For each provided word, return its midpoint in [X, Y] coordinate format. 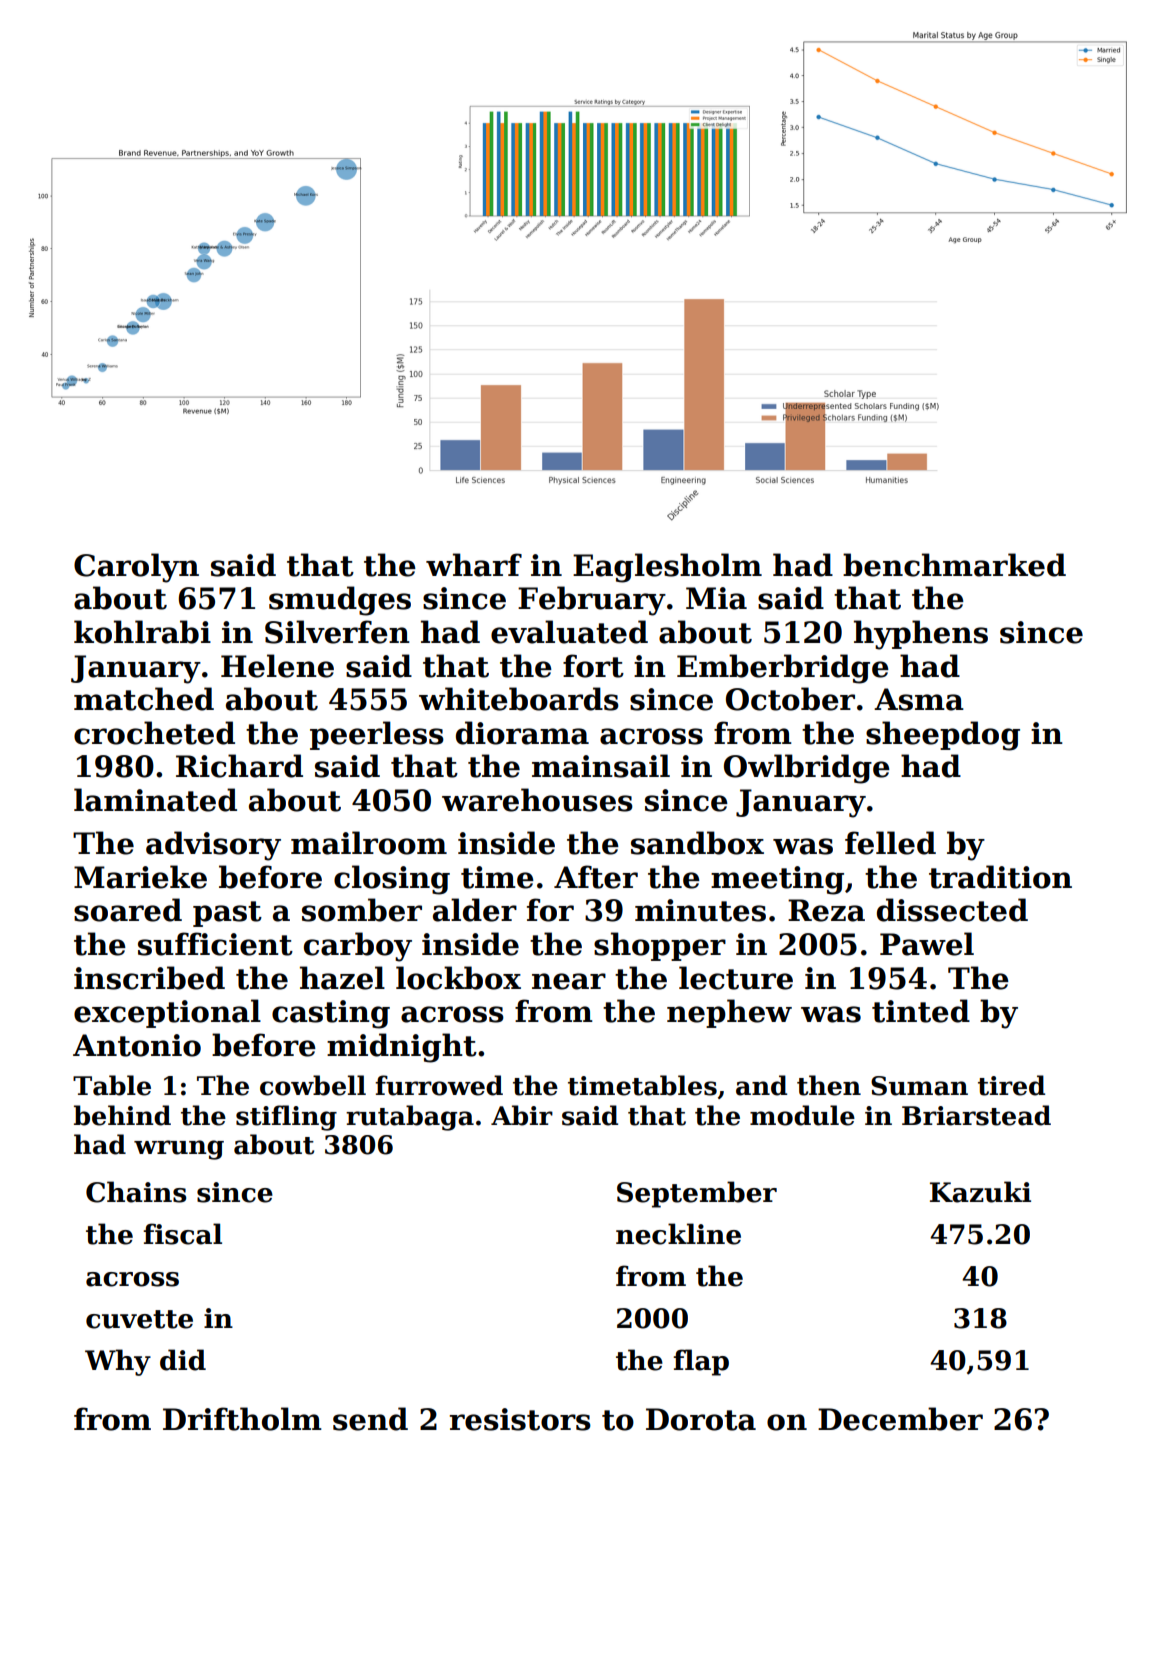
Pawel [927, 944]
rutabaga [410, 1118]
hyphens [921, 635]
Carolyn [136, 568]
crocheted [154, 733]
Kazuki [980, 1192]
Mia [716, 598]
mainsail [601, 766]
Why [118, 1362]
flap [701, 1362]
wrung [179, 1150]
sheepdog [943, 736]
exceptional [167, 1013]
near [569, 981]
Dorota [701, 1419]
